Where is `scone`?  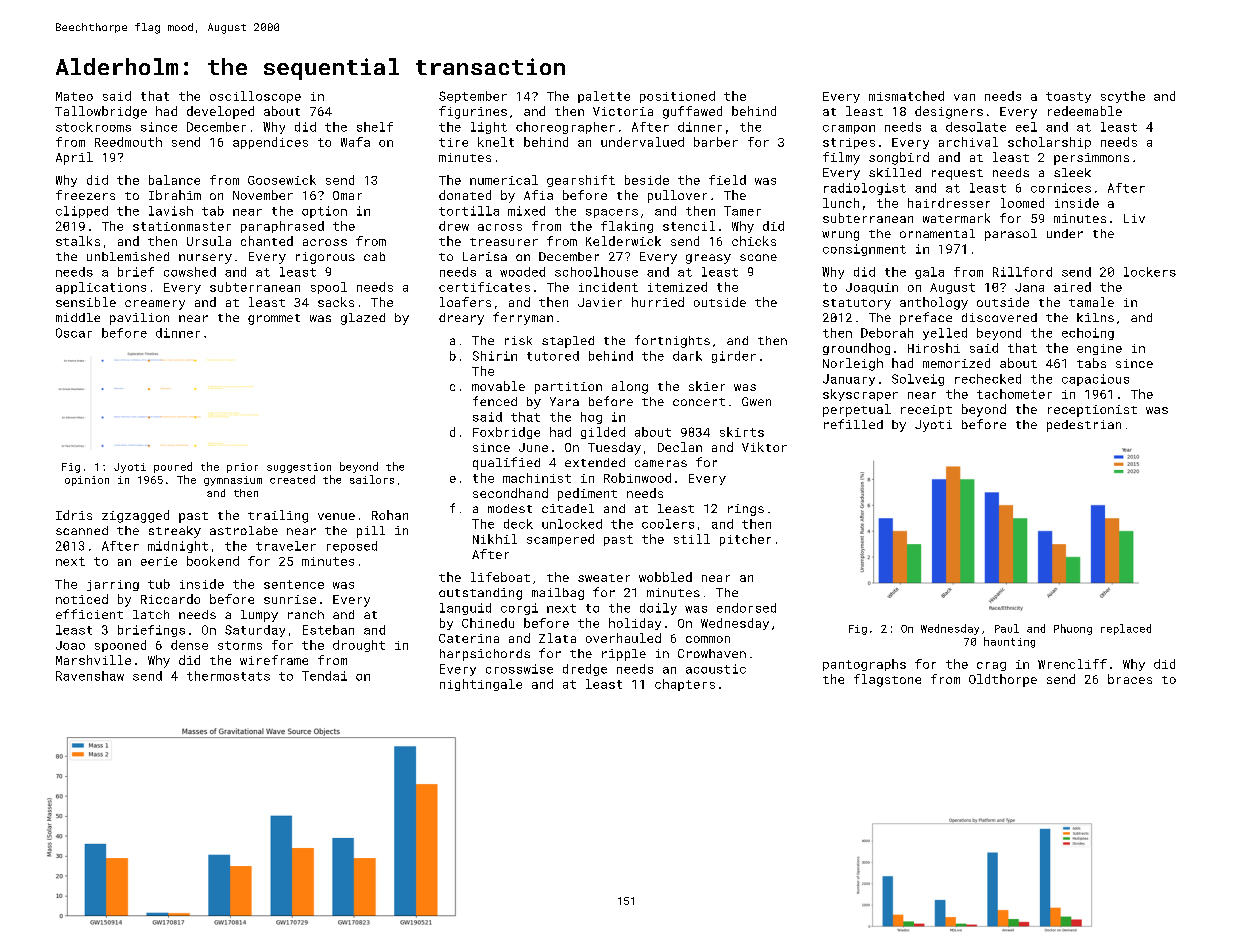 scone is located at coordinates (758, 257).
